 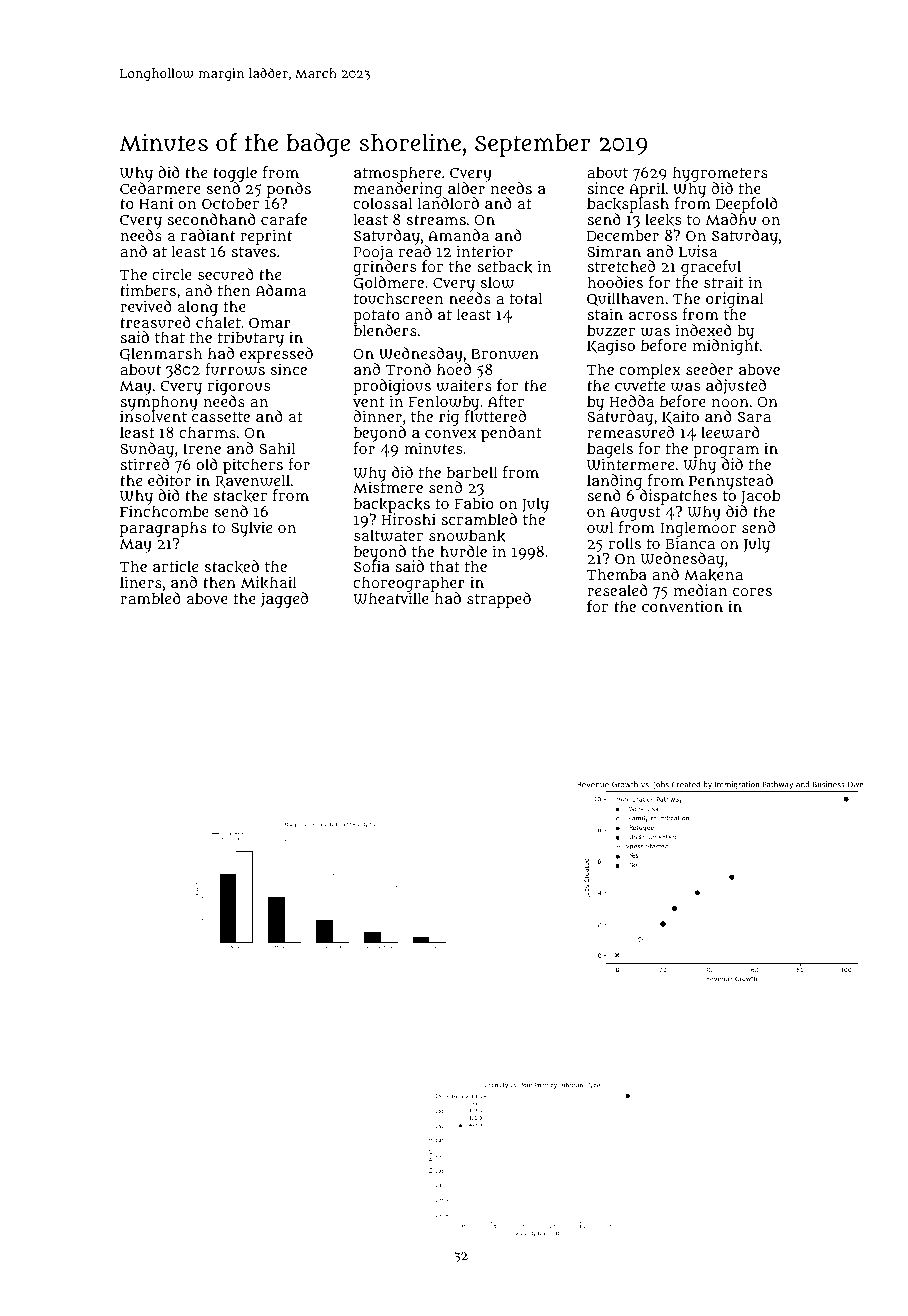 I want to click on strapped, so click(x=499, y=600).
